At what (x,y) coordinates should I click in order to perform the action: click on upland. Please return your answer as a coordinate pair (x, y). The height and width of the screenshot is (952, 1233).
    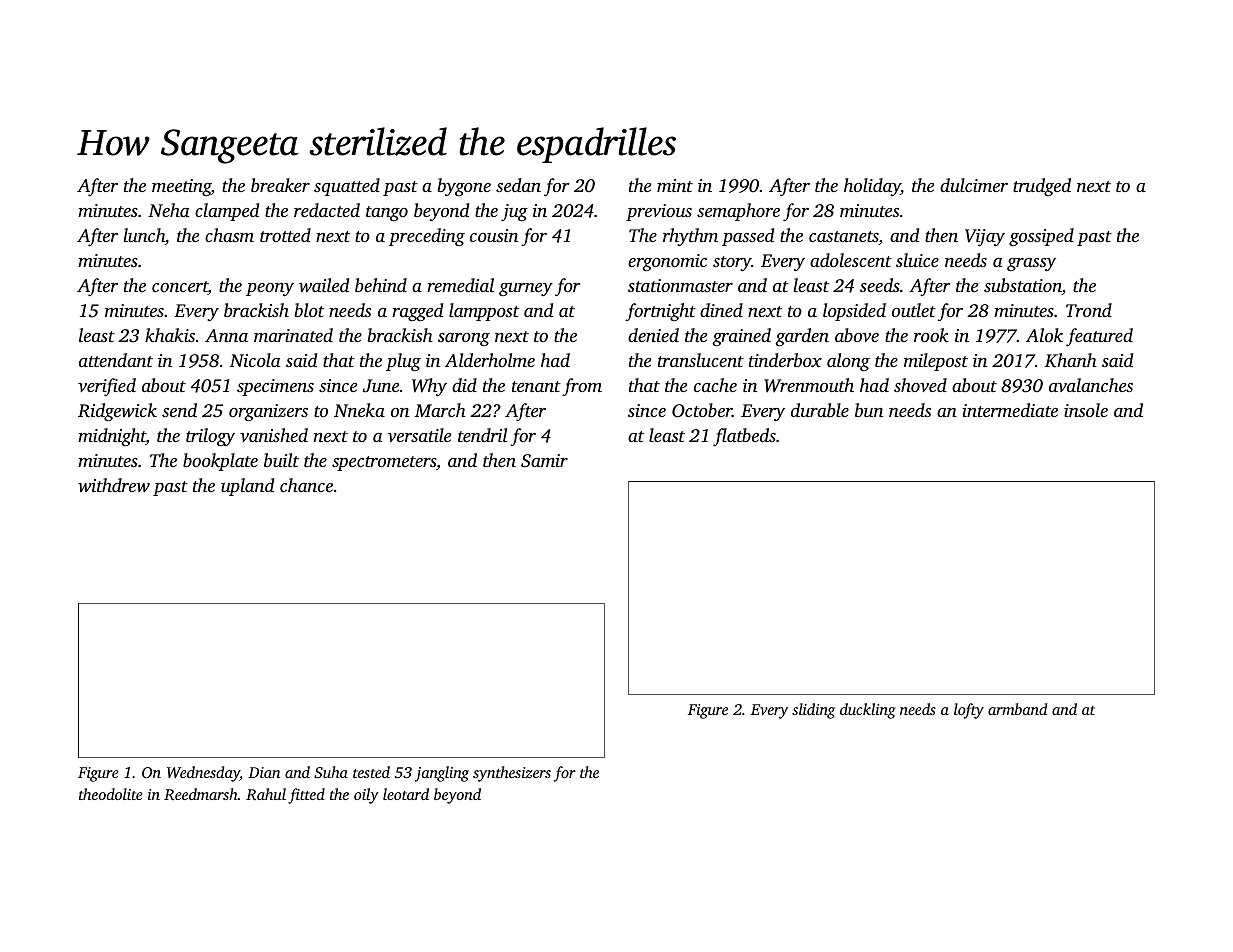
    Looking at the image, I should click on (247, 487).
